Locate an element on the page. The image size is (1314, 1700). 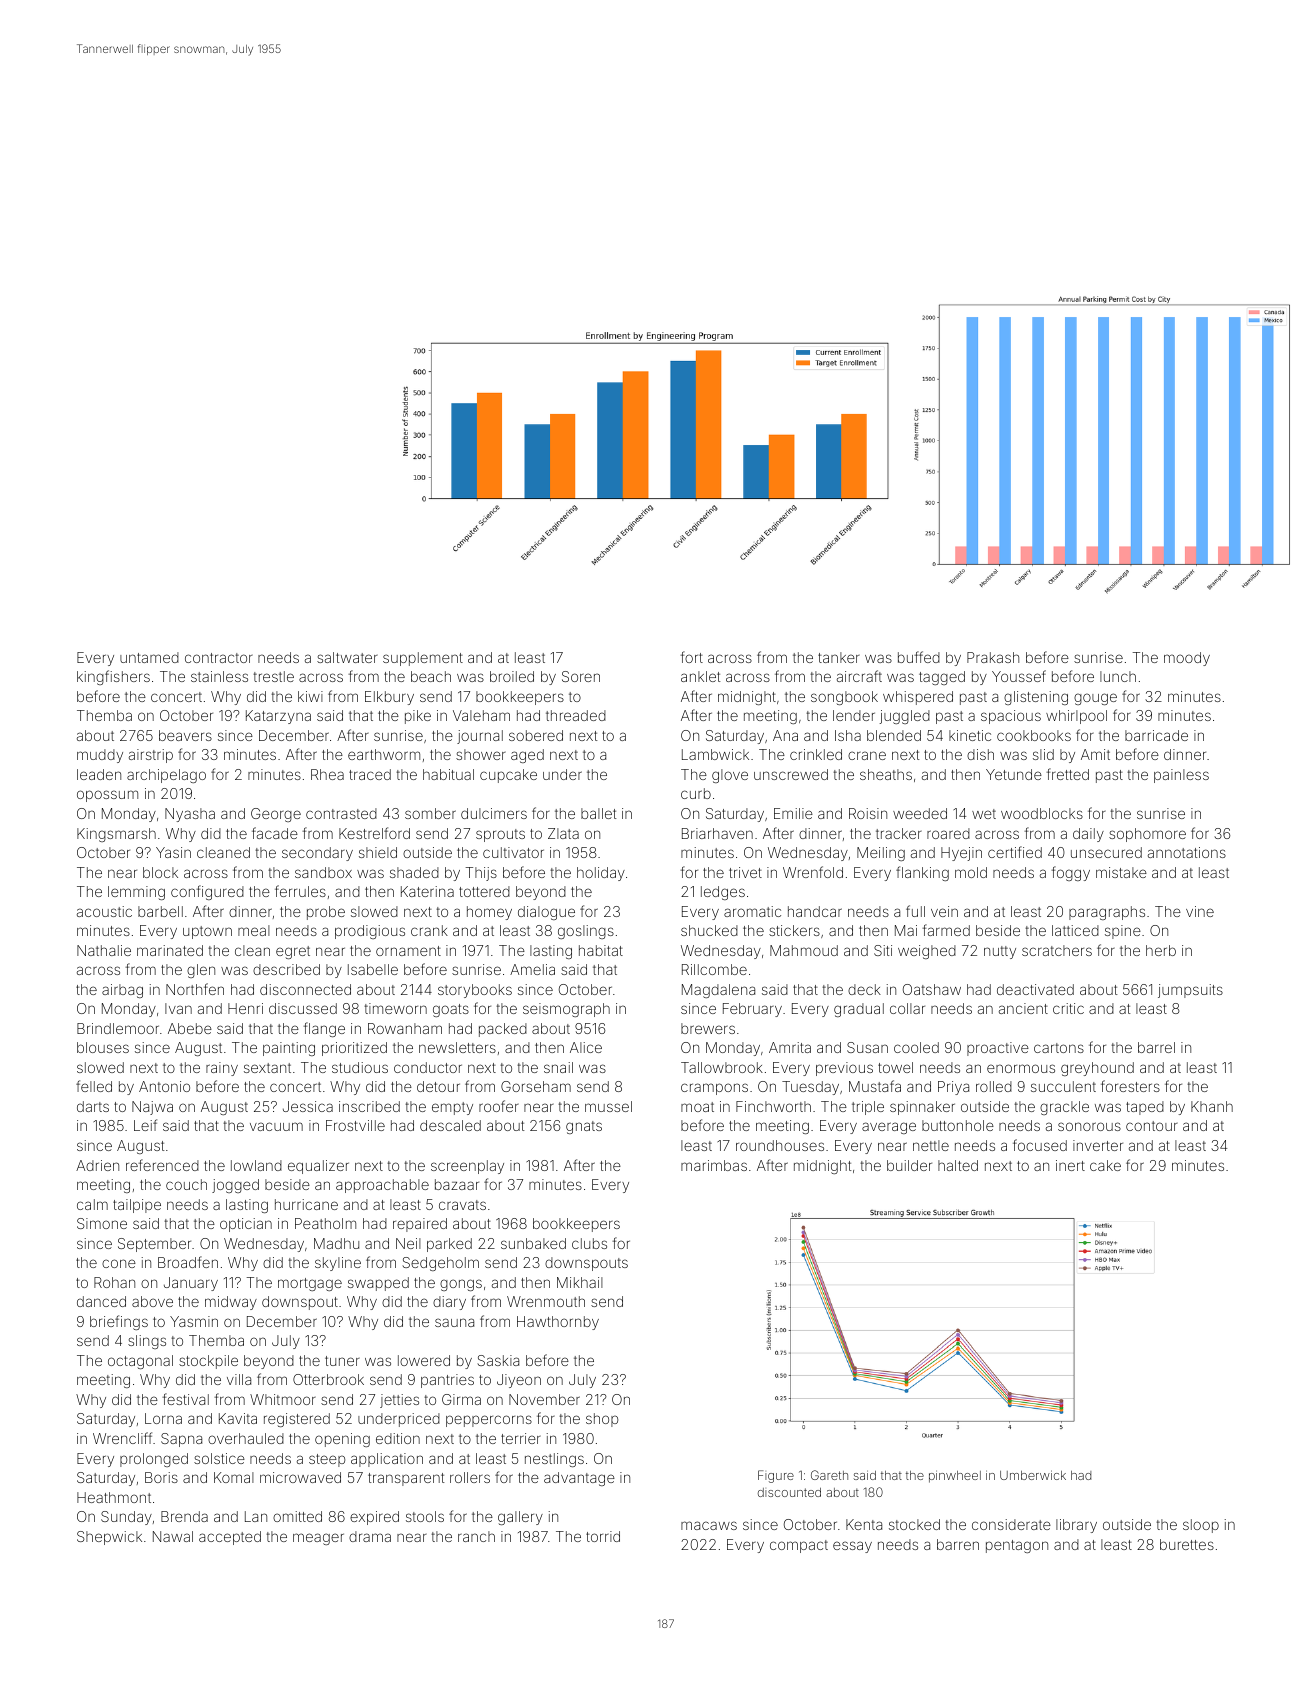
Shepwick is located at coordinates (109, 1538).
